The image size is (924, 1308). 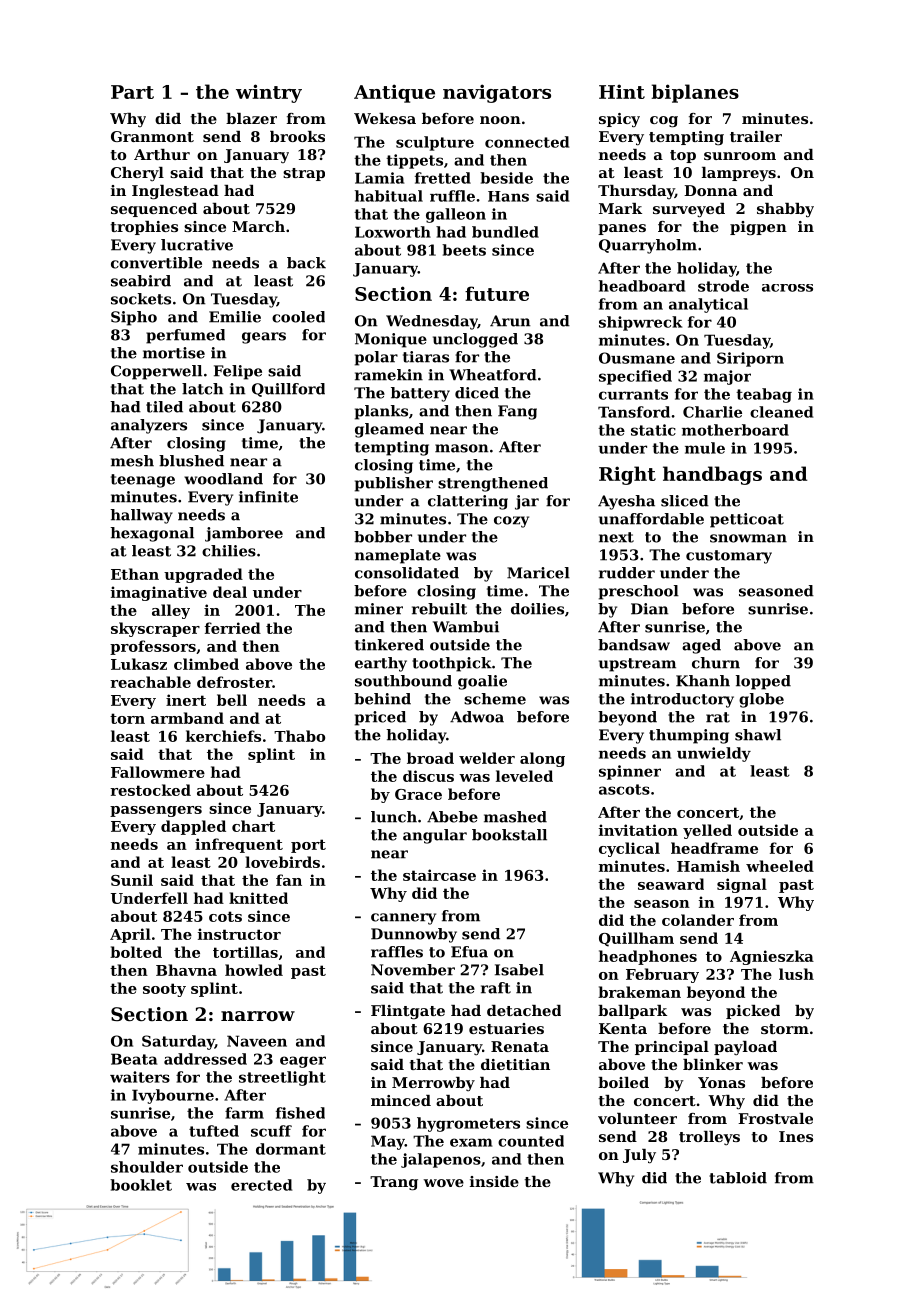 I want to click on torn, so click(x=127, y=718).
